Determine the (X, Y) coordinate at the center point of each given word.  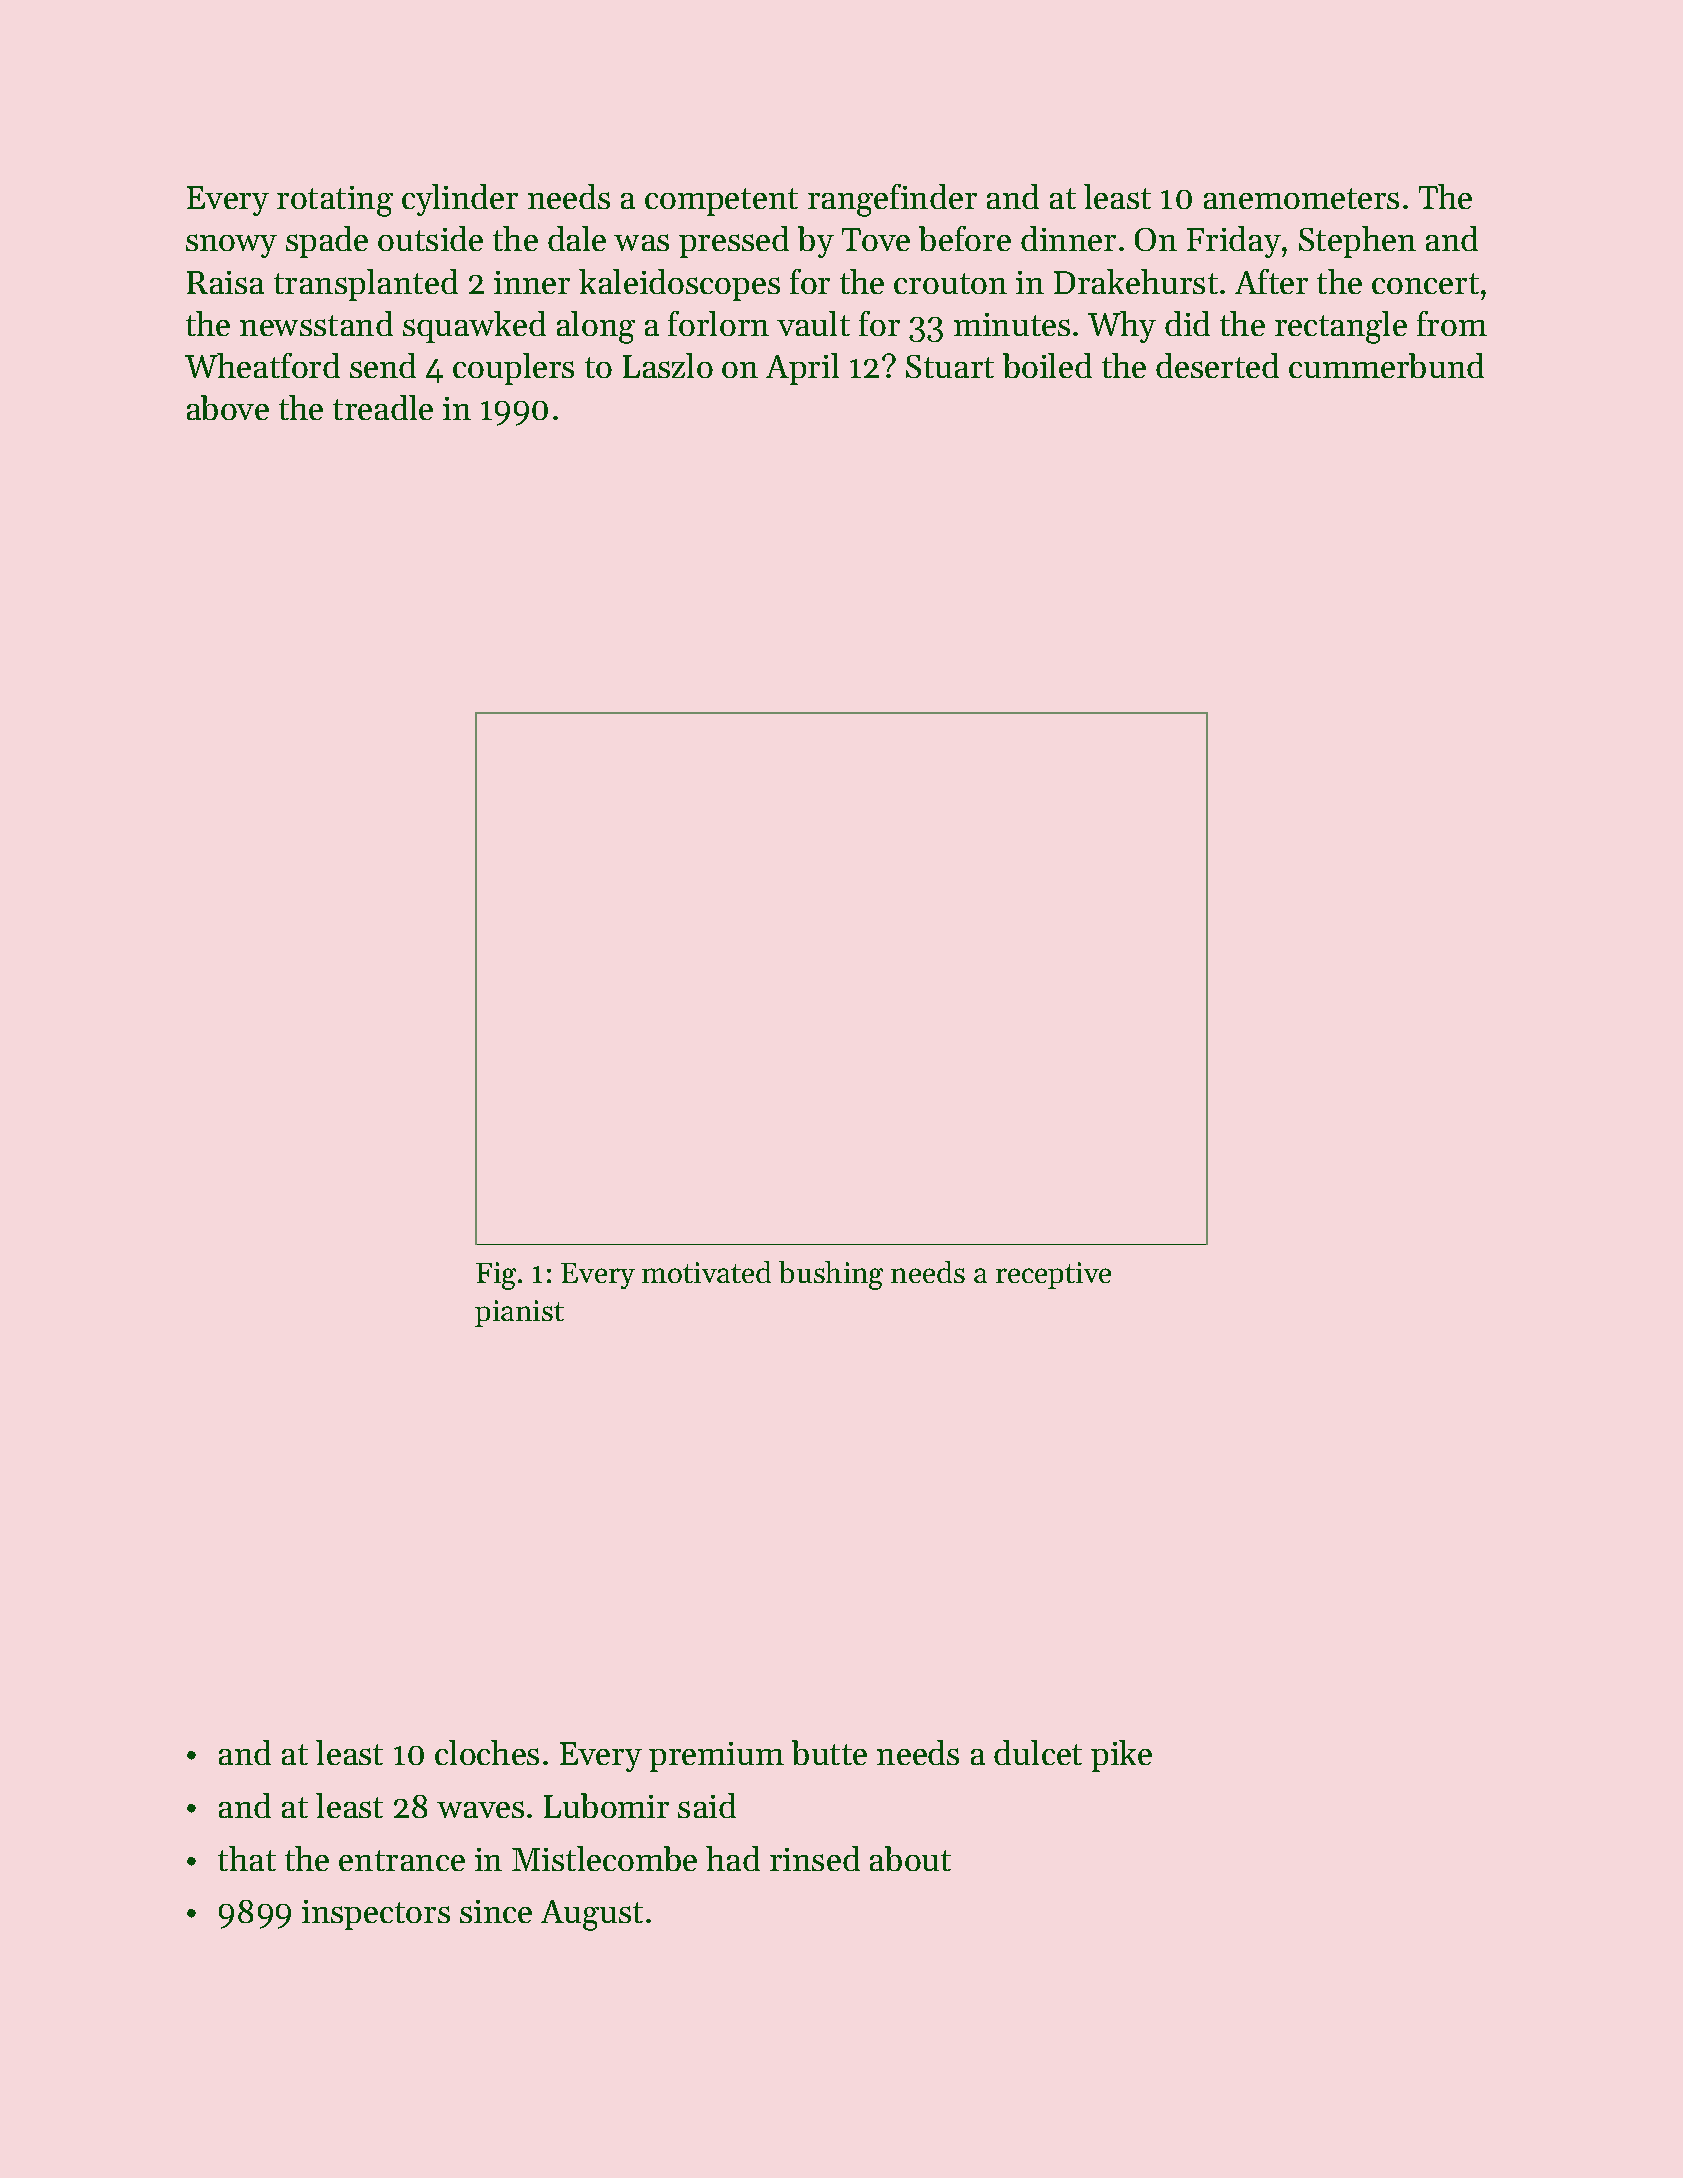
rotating (335, 201)
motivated (706, 1272)
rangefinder (892, 200)
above (228, 407)
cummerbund (1386, 365)
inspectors (376, 1915)
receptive (1053, 1275)
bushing (831, 1275)
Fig (496, 1276)
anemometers (1301, 198)
